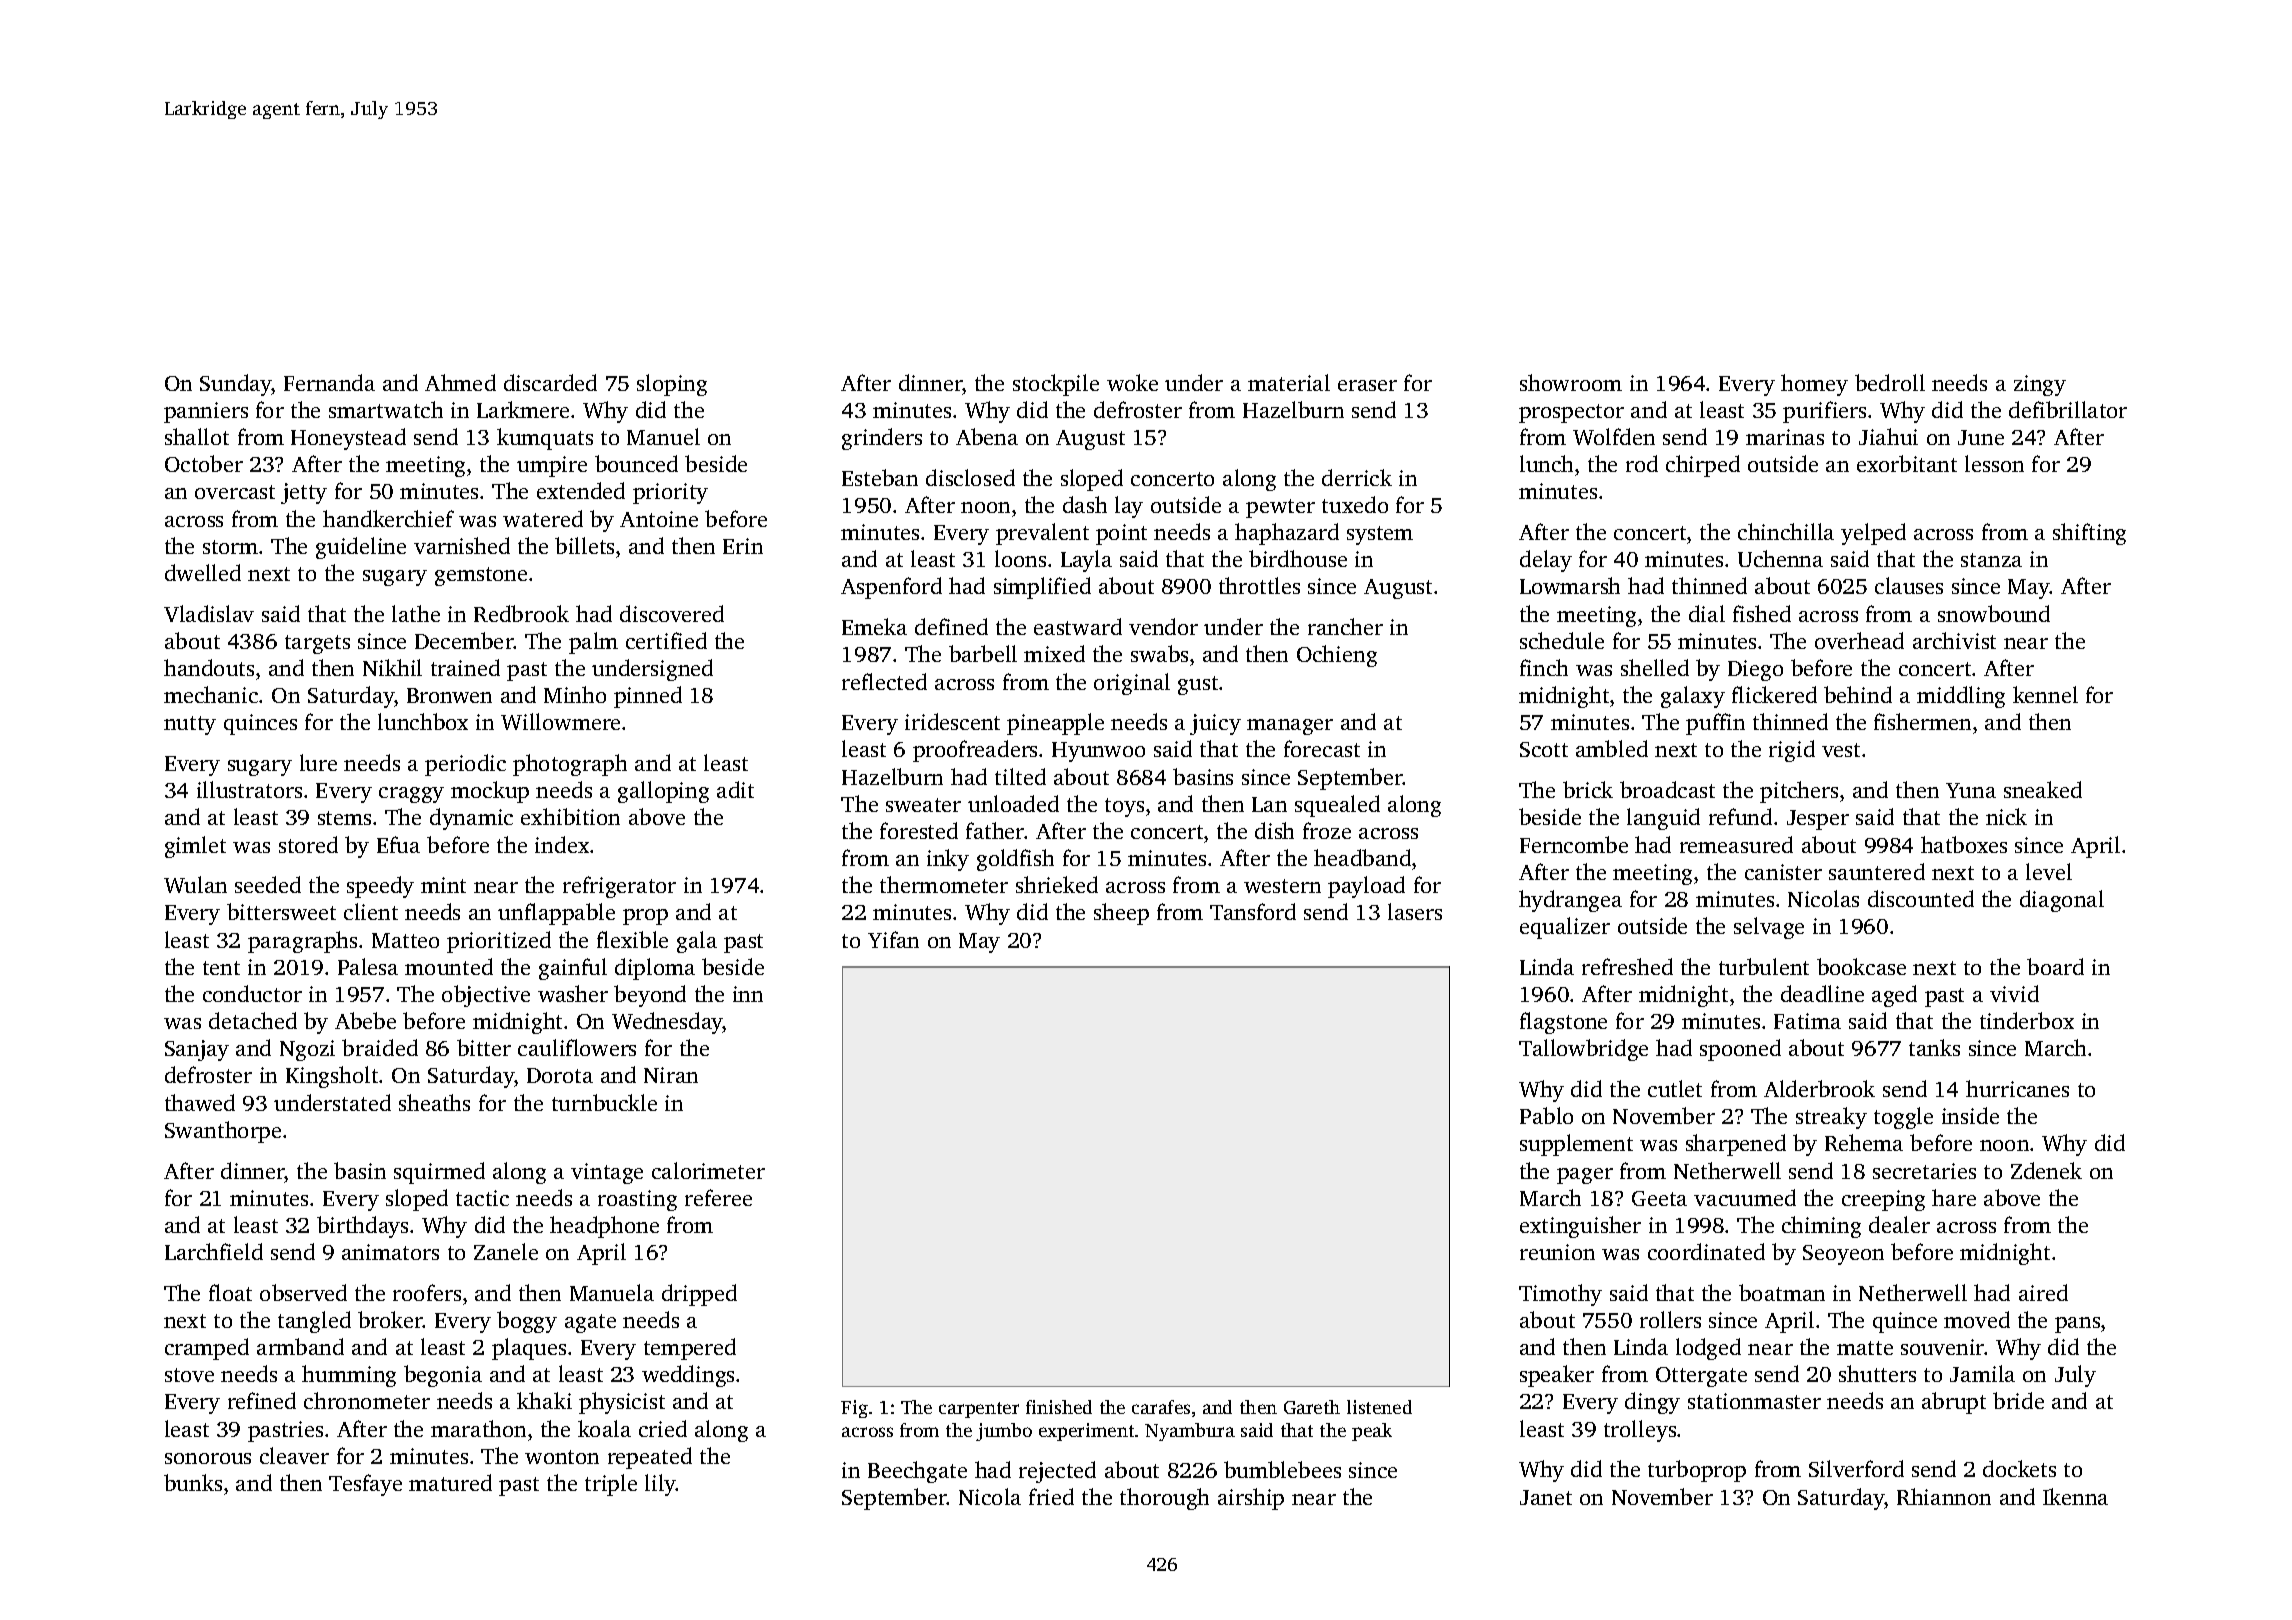  I want to click on lesson, so click(1994, 463).
